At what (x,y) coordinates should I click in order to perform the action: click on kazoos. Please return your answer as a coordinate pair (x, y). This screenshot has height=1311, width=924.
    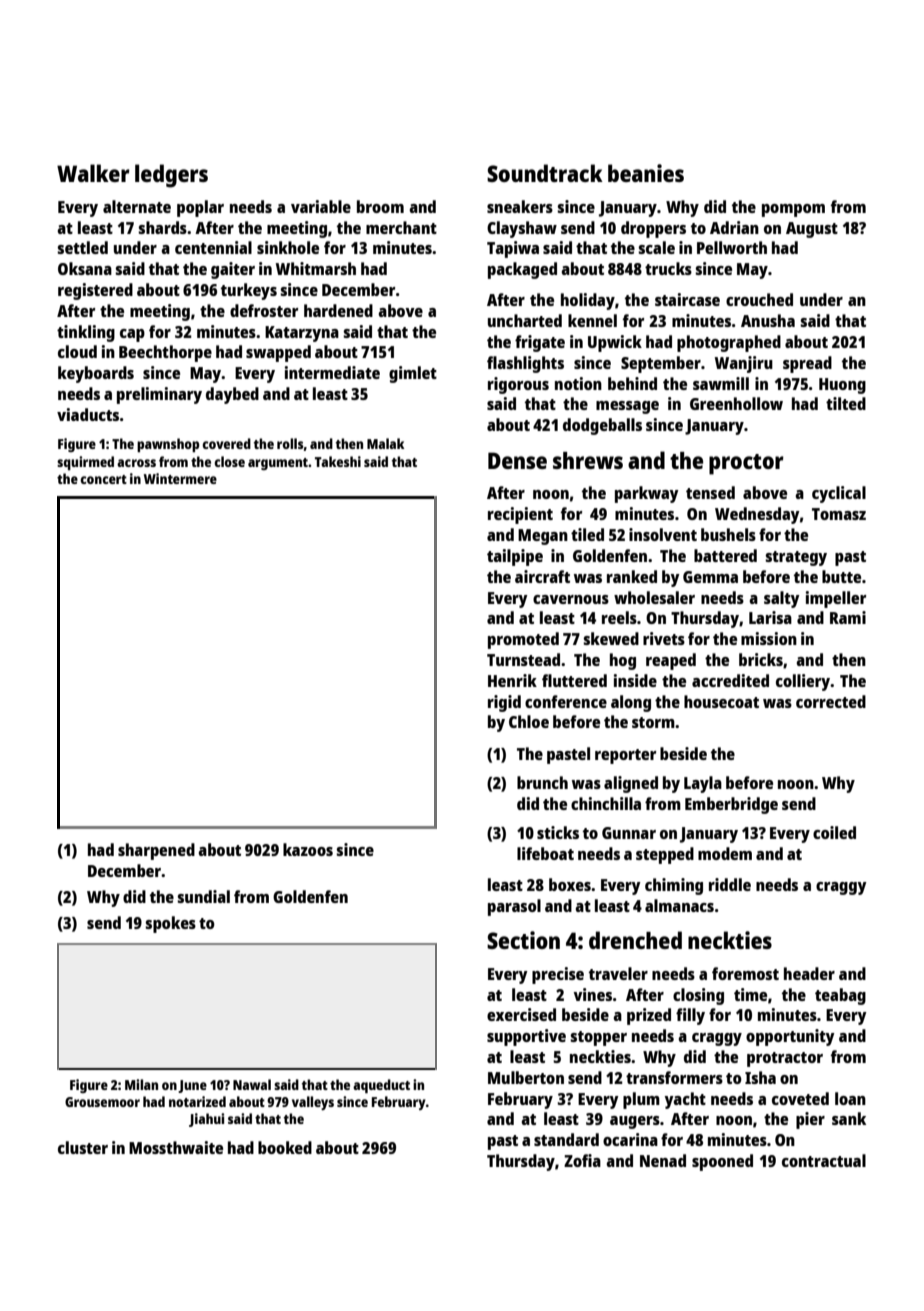
    Looking at the image, I should click on (308, 849).
